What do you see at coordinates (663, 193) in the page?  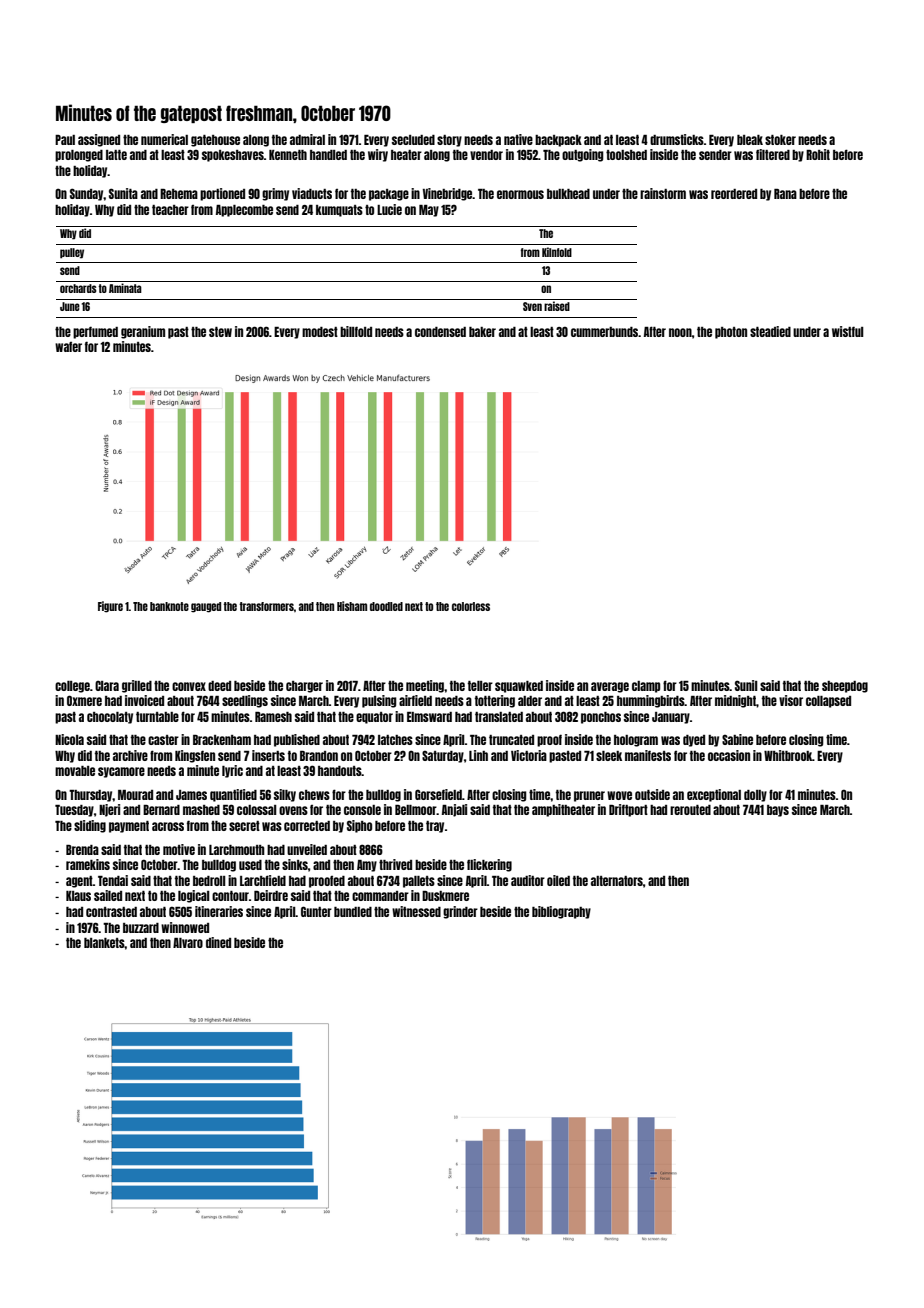 I see `rainstorm` at bounding box center [663, 193].
